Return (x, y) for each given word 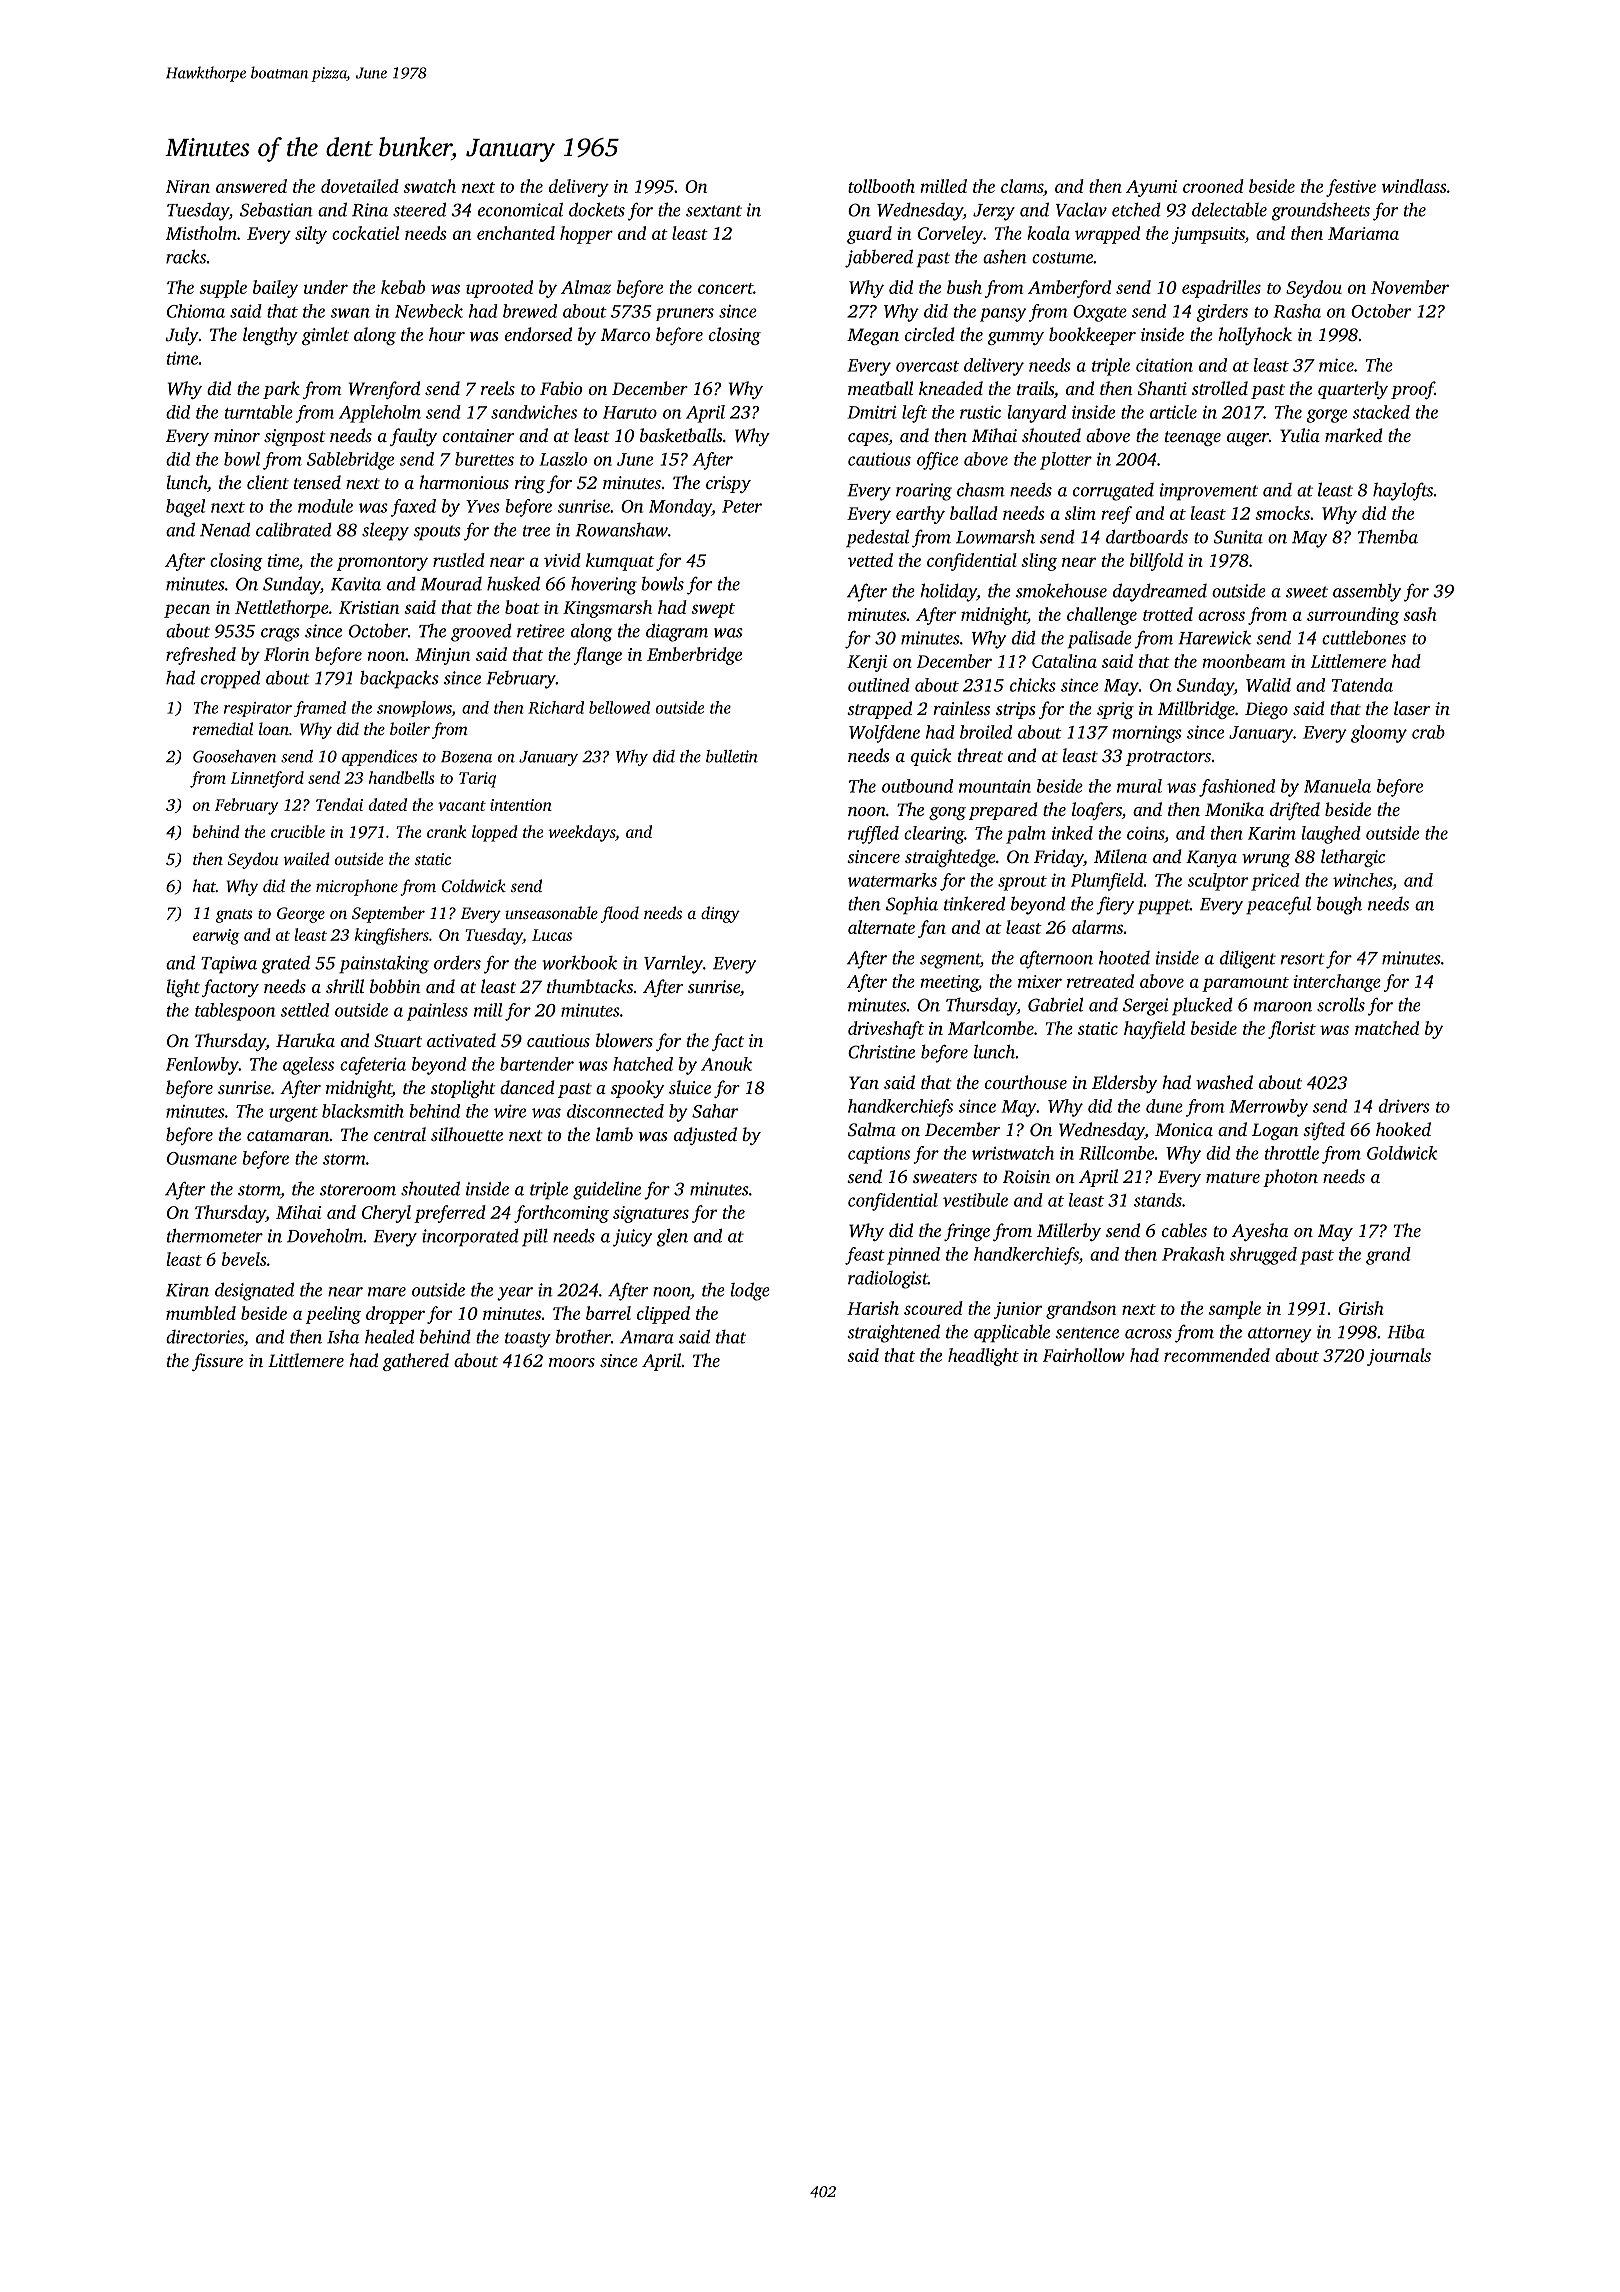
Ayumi (1151, 188)
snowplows (414, 709)
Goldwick (1402, 1153)
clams (1022, 186)
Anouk (726, 1064)
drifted (1295, 811)
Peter (742, 506)
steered (419, 209)
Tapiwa (229, 965)
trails (1035, 388)
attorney (1280, 1335)
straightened (893, 1333)
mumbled (201, 1313)
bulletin (732, 756)
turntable (259, 412)
